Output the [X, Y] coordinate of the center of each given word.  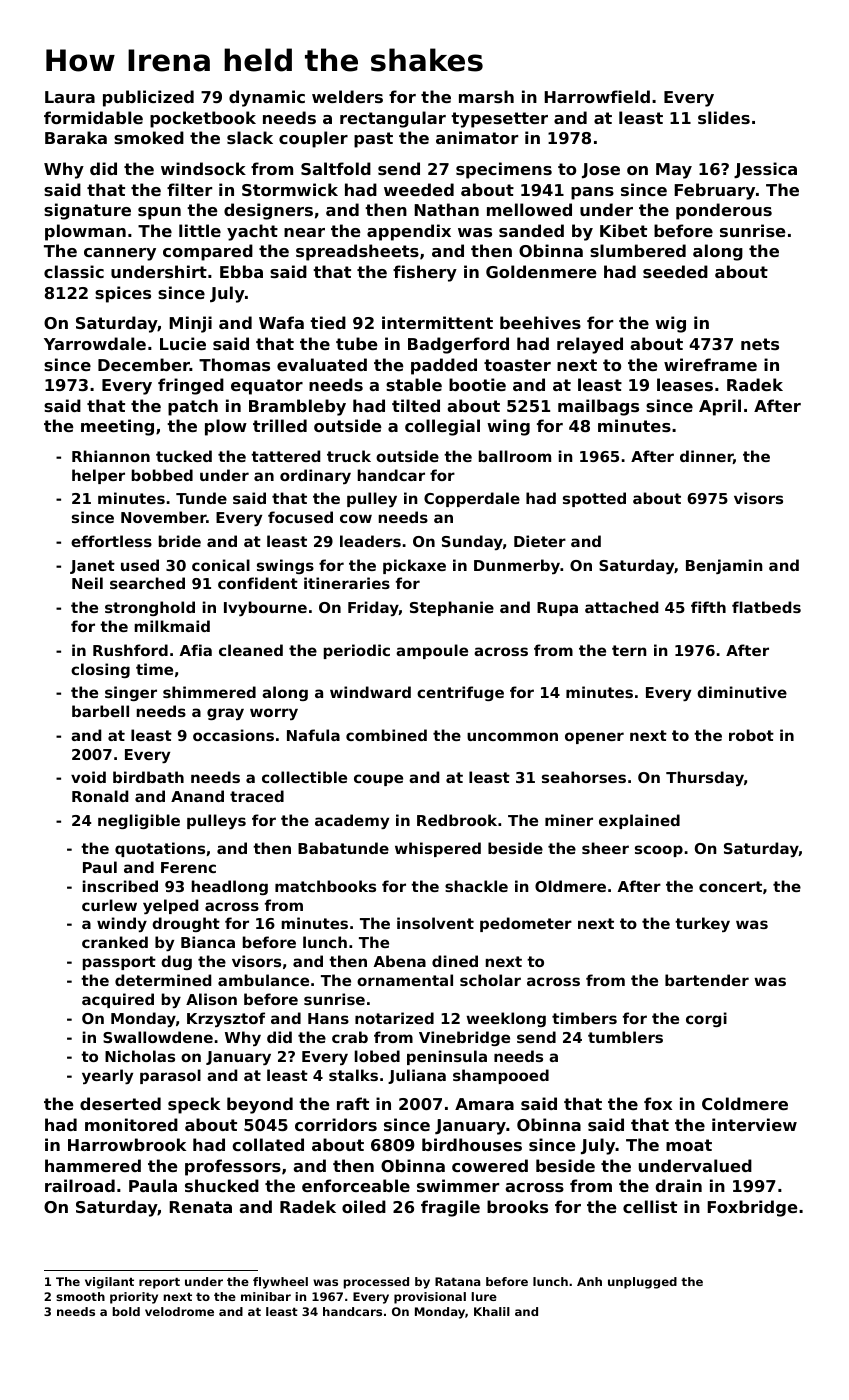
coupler [313, 139]
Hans [328, 1018]
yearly [107, 1076]
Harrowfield [597, 96]
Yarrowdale [95, 343]
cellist [650, 1206]
